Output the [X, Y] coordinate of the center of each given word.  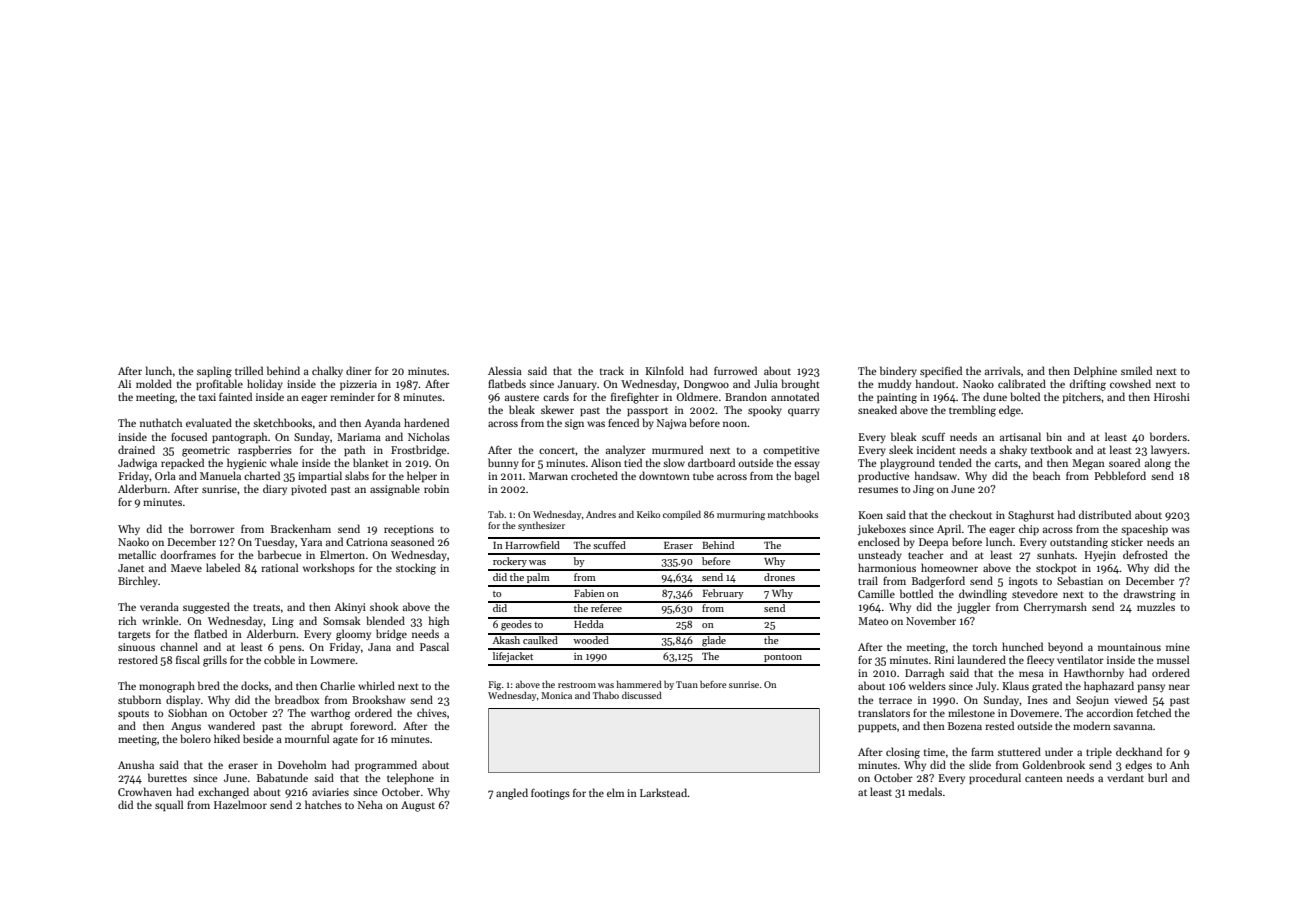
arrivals [1003, 370]
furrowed [735, 370]
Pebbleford [1120, 475]
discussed [642, 695]
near [1179, 687]
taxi [207, 397]
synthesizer [541, 526]
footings [550, 794]
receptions [409, 530]
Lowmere [332, 660]
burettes [167, 777]
